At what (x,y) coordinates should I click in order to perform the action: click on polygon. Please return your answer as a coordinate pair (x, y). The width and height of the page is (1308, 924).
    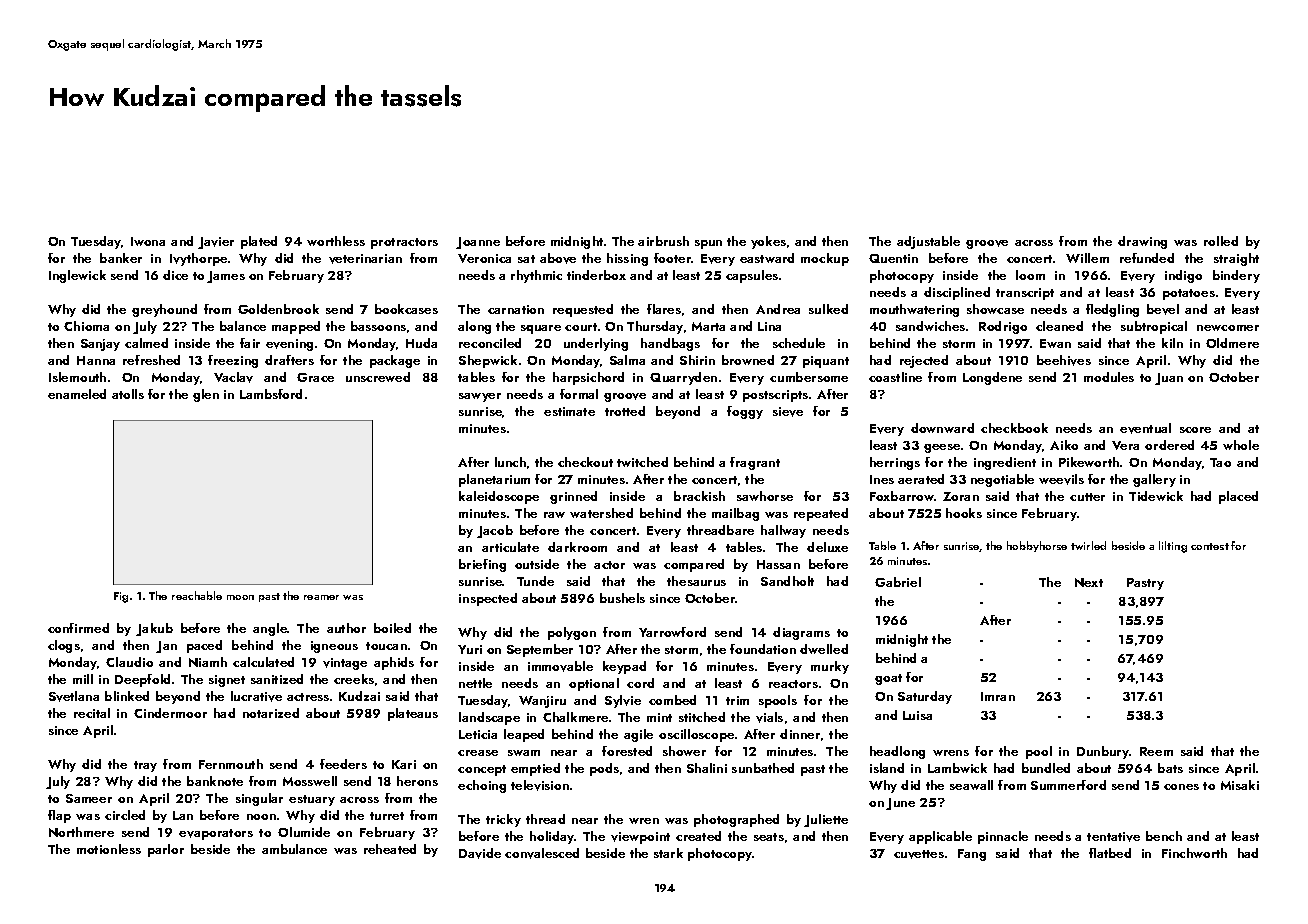
    Looking at the image, I should click on (572, 633).
